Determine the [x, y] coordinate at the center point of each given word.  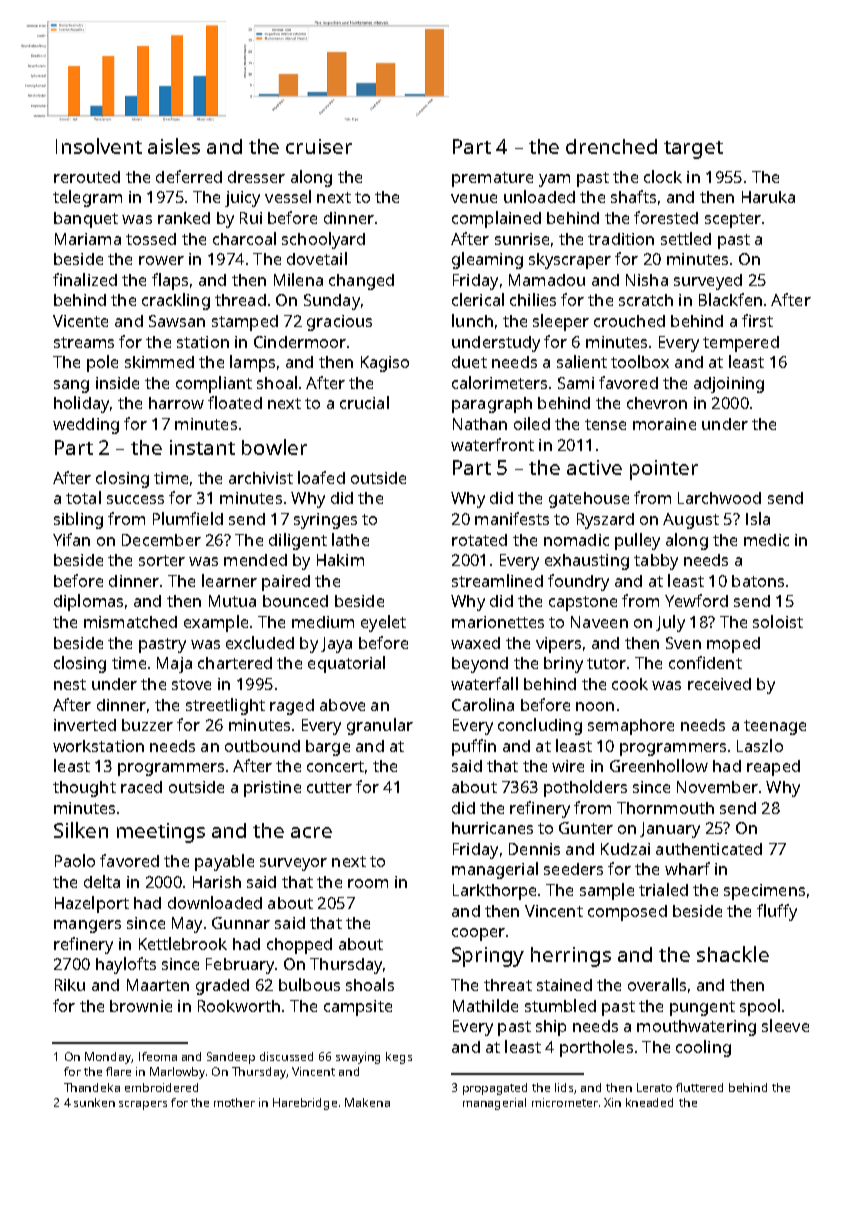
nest [70, 684]
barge [328, 748]
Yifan [71, 539]
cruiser [319, 146]
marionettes [498, 622]
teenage [775, 727]
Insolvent [99, 146]
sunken [94, 1102]
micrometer [565, 1102]
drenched [611, 146]
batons [758, 581]
